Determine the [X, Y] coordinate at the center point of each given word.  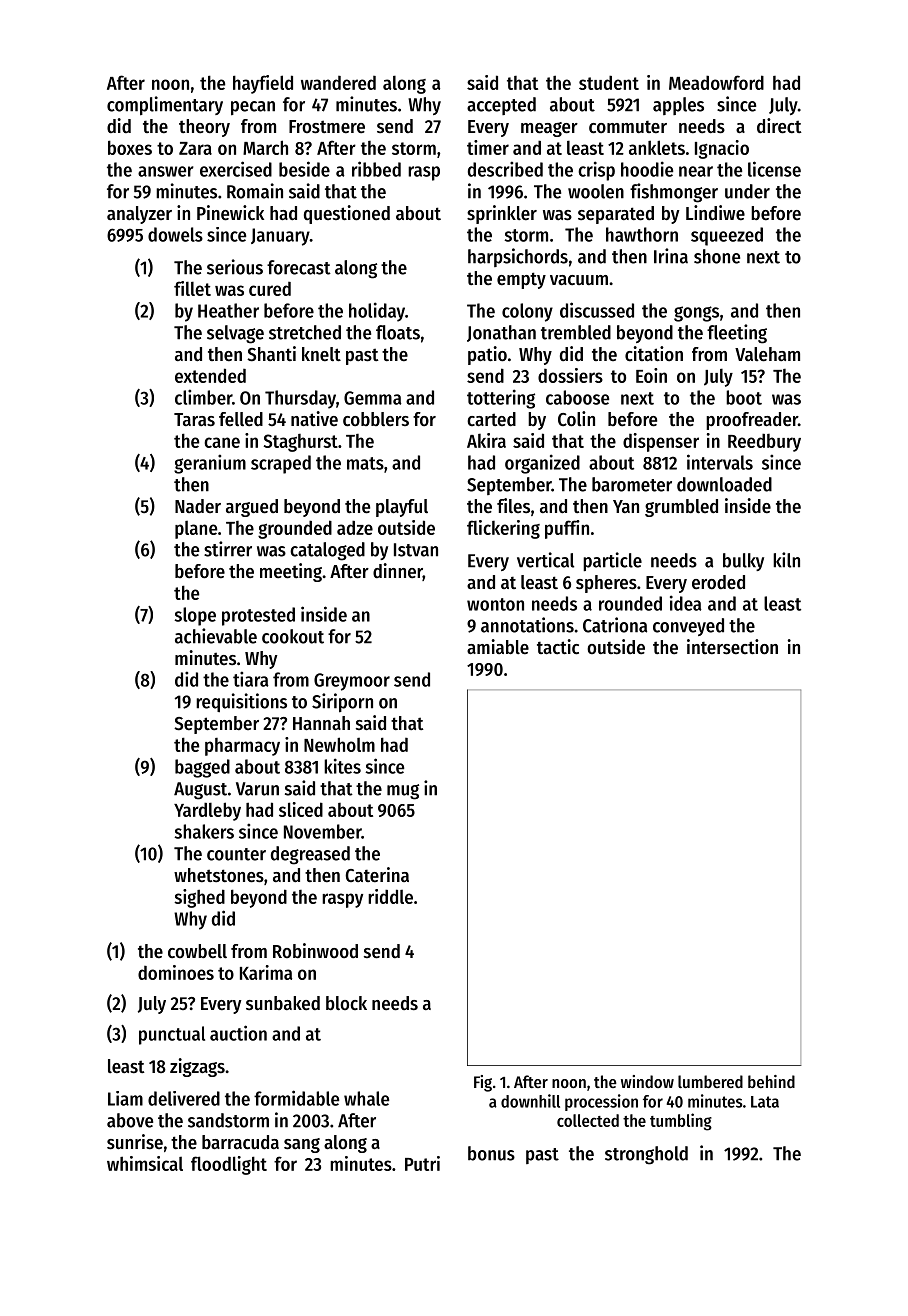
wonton [495, 604]
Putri [422, 1163]
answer [166, 171]
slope [195, 616]
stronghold [646, 1155]
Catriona [615, 625]
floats [398, 332]
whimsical [145, 1163]
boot [744, 397]
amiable [498, 647]
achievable [216, 636]
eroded [718, 582]
